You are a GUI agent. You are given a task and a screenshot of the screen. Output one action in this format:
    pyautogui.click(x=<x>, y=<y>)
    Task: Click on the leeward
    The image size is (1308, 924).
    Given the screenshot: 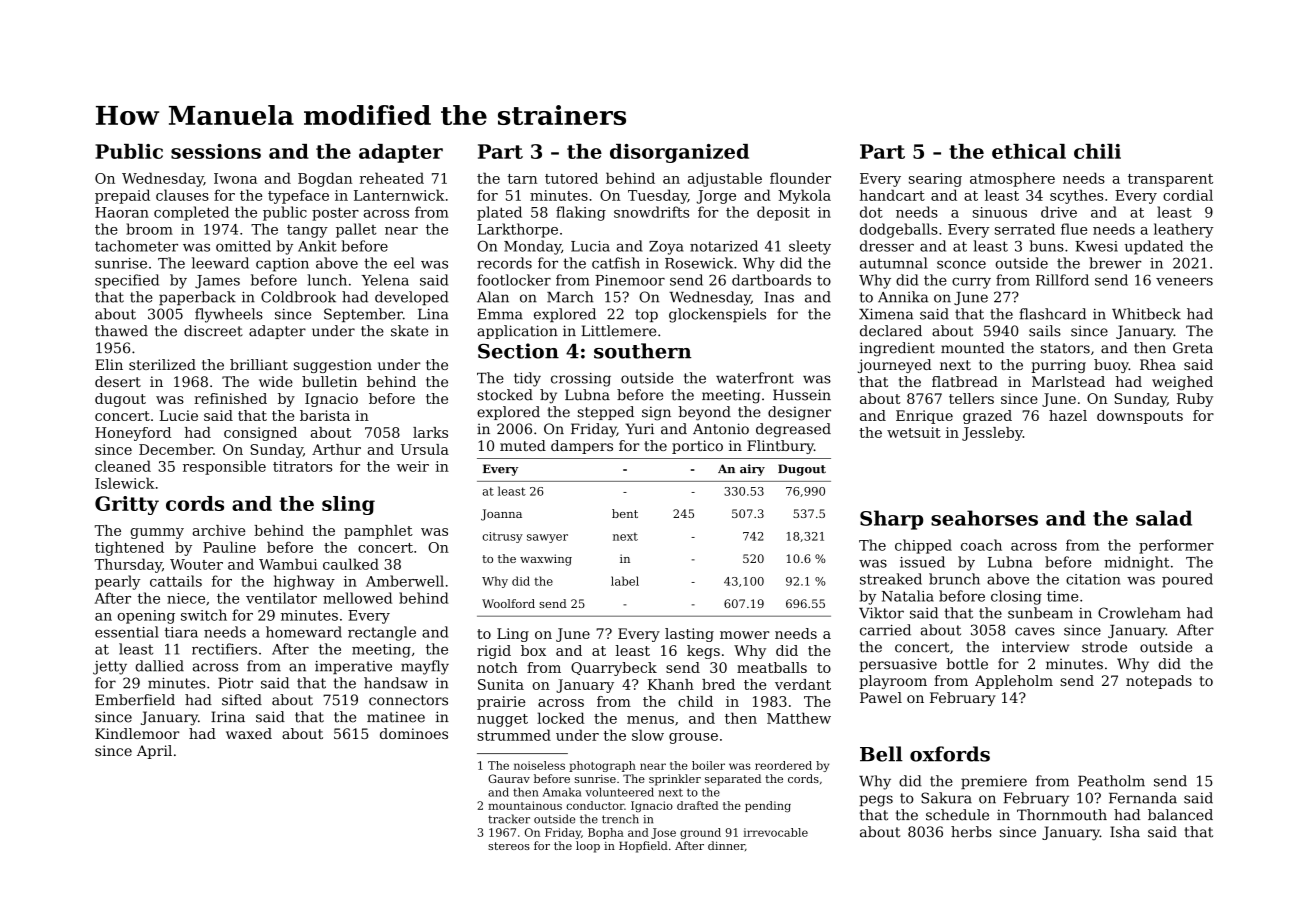 What is the action you would take?
    pyautogui.click(x=220, y=263)
